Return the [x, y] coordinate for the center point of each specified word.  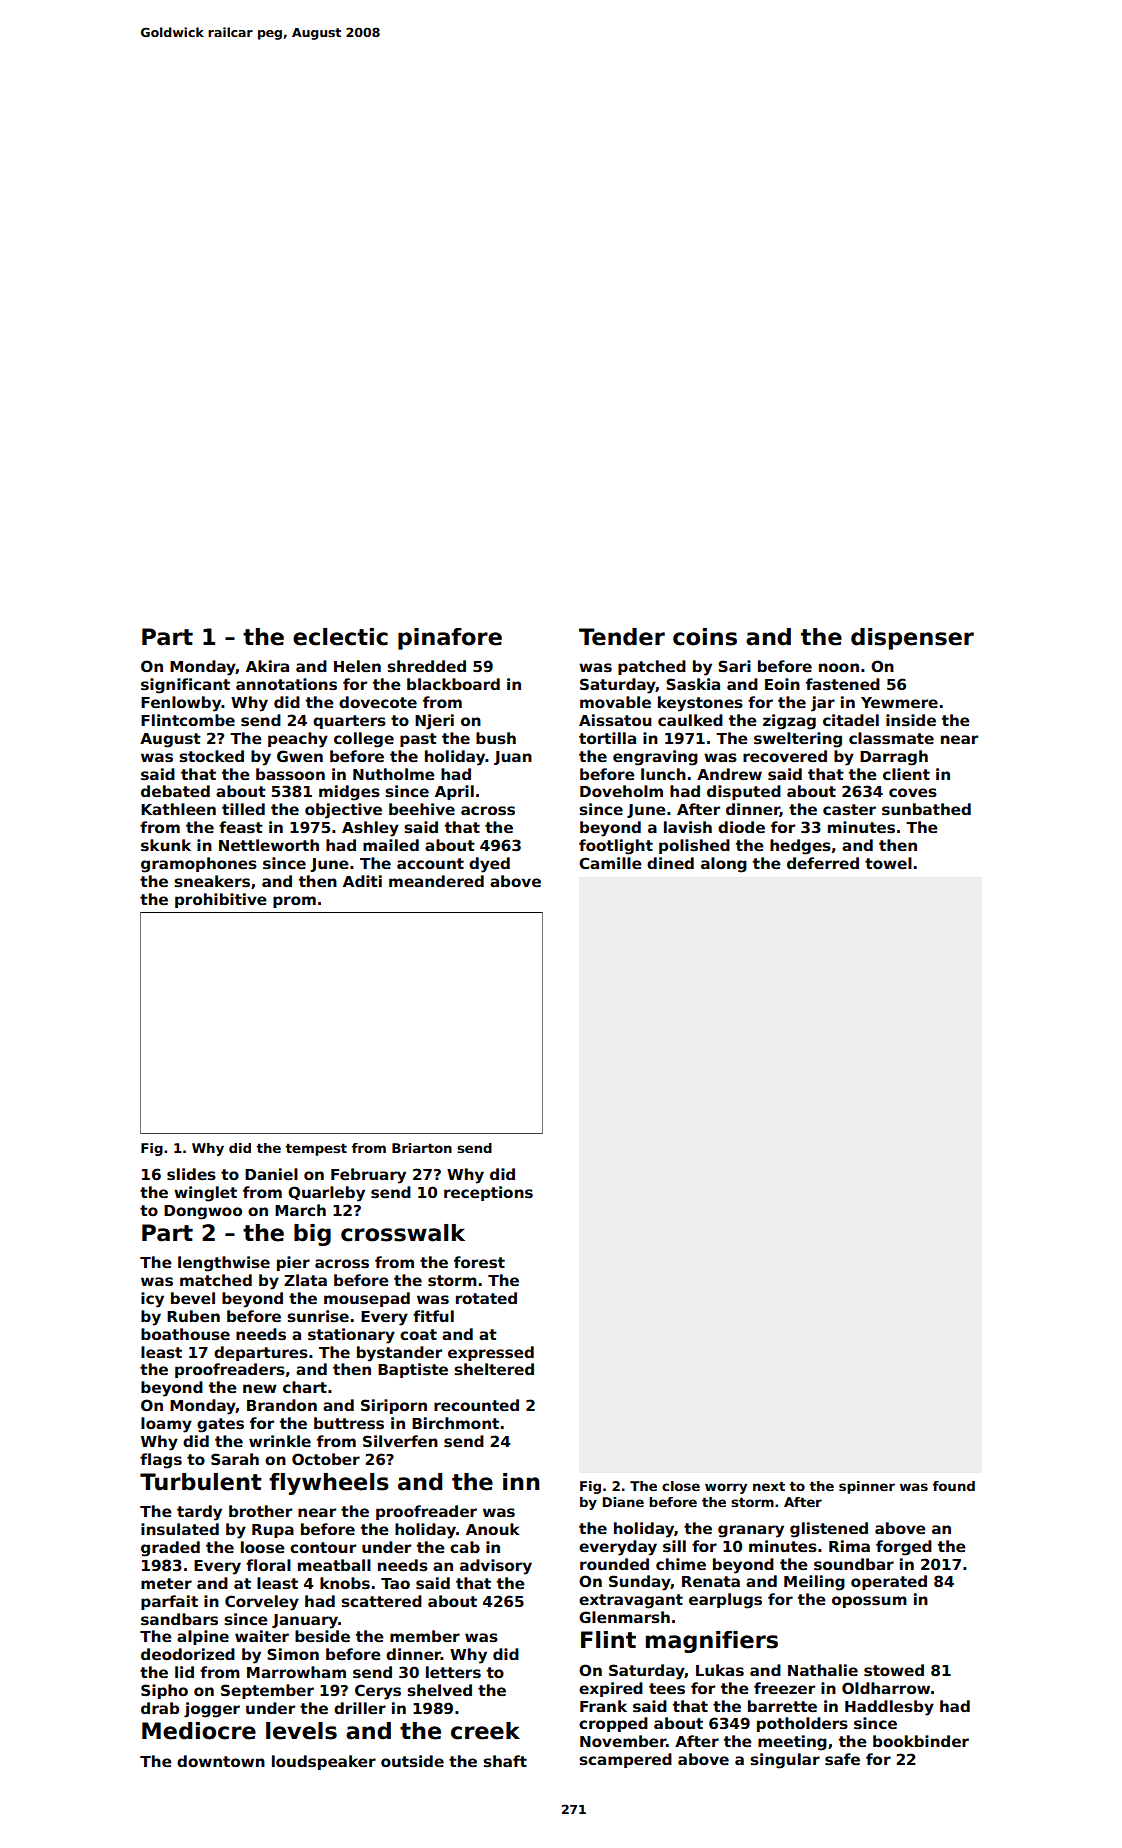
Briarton [422, 1148]
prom [294, 902]
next [769, 1486]
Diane [623, 1502]
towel [888, 863]
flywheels [329, 1484]
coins [705, 637]
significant [185, 686]
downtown [221, 1761]
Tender [622, 637]
